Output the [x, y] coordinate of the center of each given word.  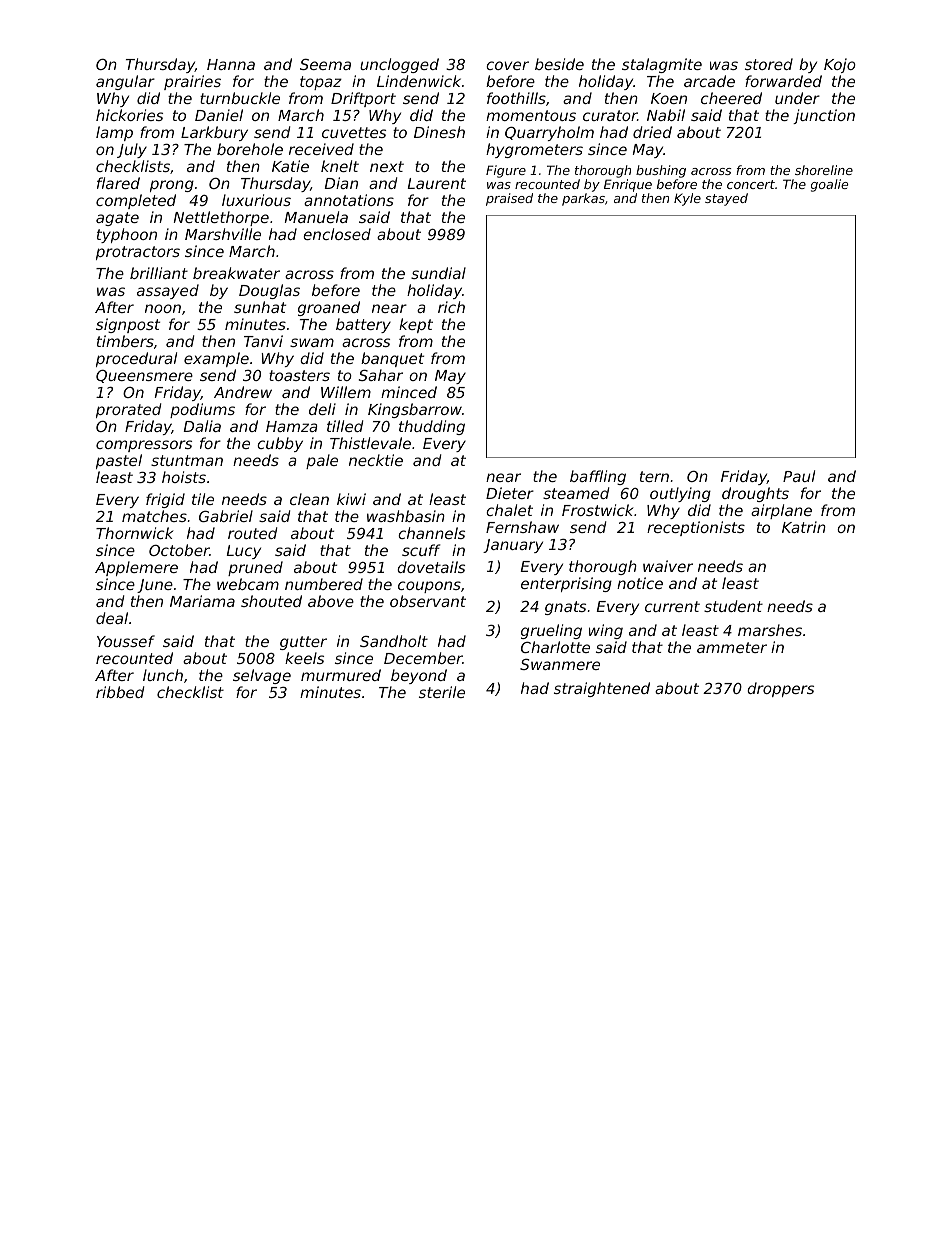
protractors [138, 253]
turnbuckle [240, 98]
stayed [726, 199]
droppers [780, 689]
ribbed [120, 692]
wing [606, 631]
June [155, 586]
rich [451, 307]
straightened [602, 689]
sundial [438, 273]
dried [652, 132]
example [216, 359]
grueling [551, 631]
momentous [531, 115]
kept [416, 325]
